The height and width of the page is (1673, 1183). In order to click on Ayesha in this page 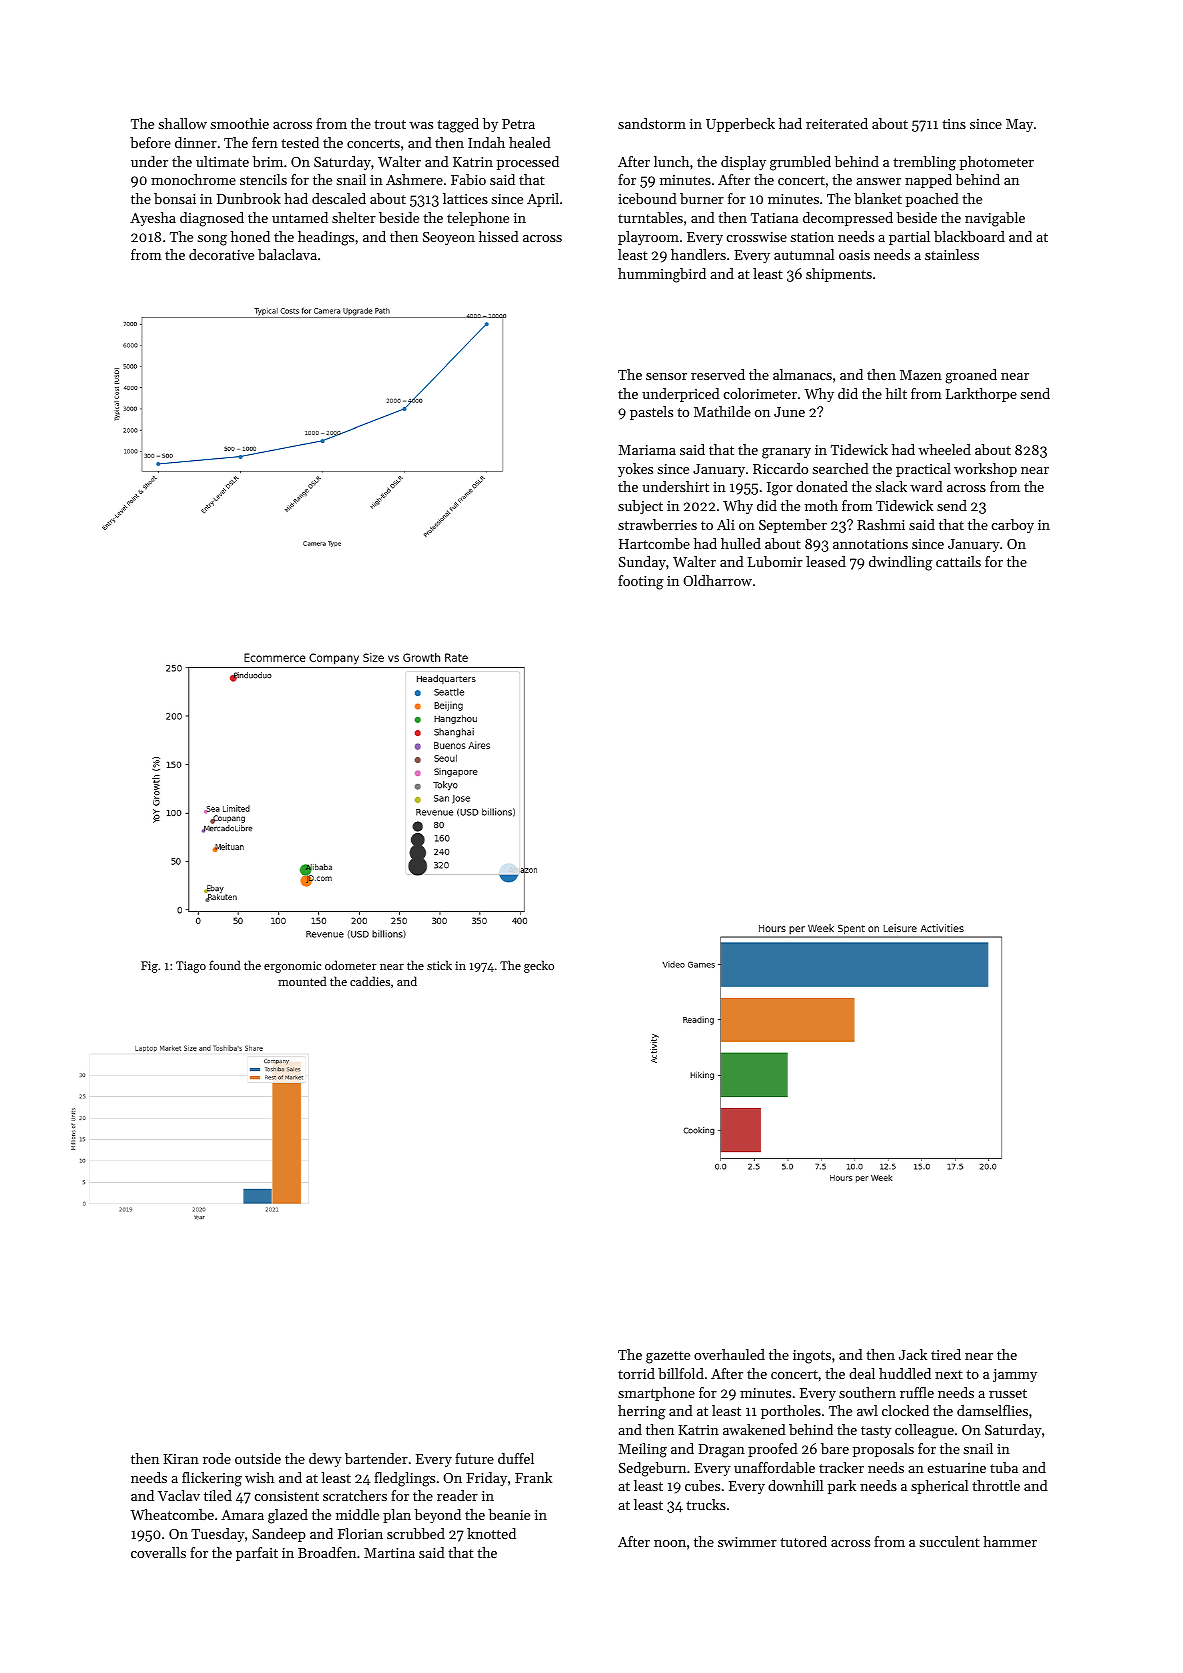, I will do `click(153, 219)`.
